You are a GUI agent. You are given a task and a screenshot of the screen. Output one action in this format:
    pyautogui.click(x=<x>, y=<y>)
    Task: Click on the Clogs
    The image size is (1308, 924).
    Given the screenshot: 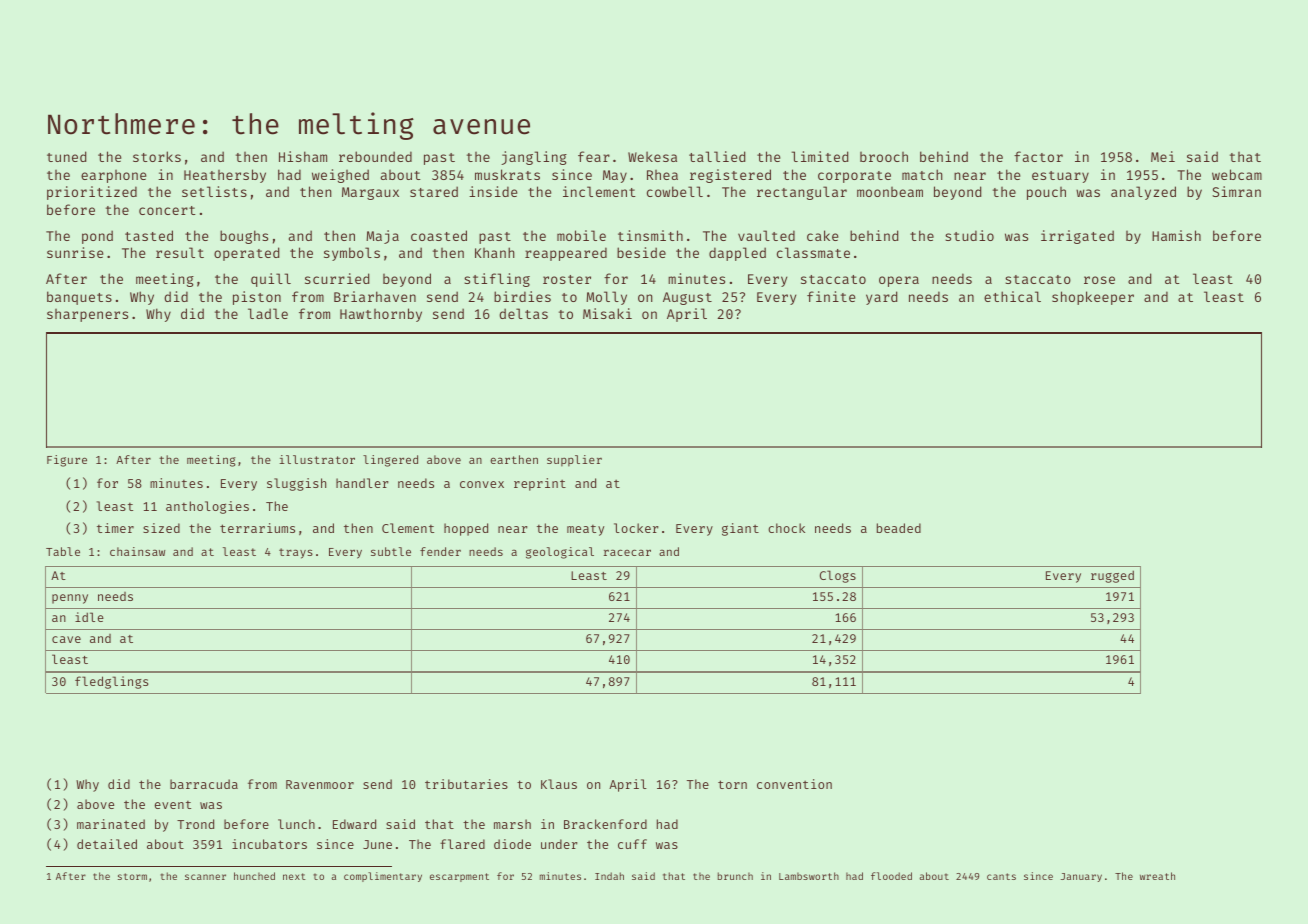 What is the action you would take?
    pyautogui.click(x=838, y=576)
